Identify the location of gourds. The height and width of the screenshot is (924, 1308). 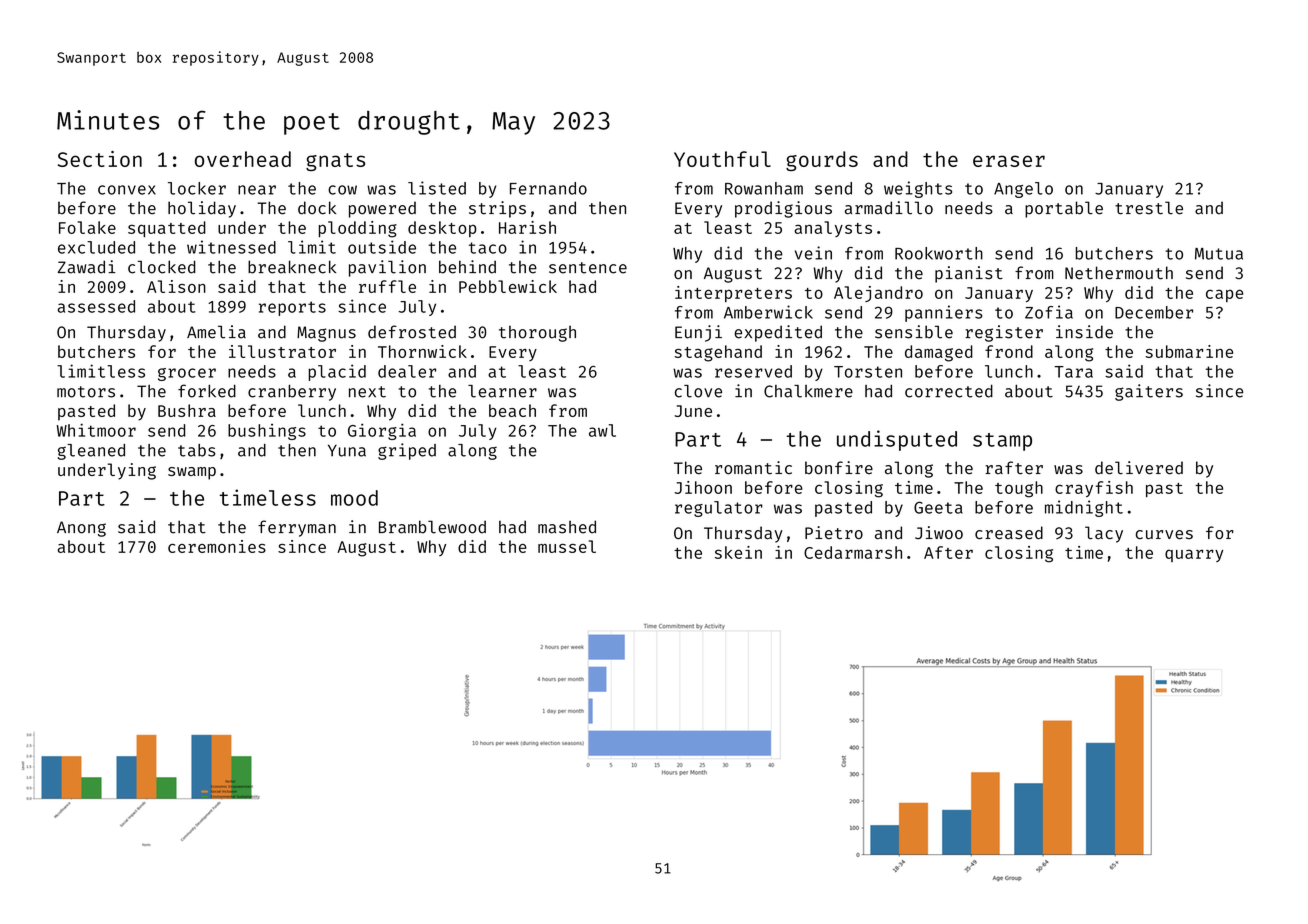
(822, 161).
